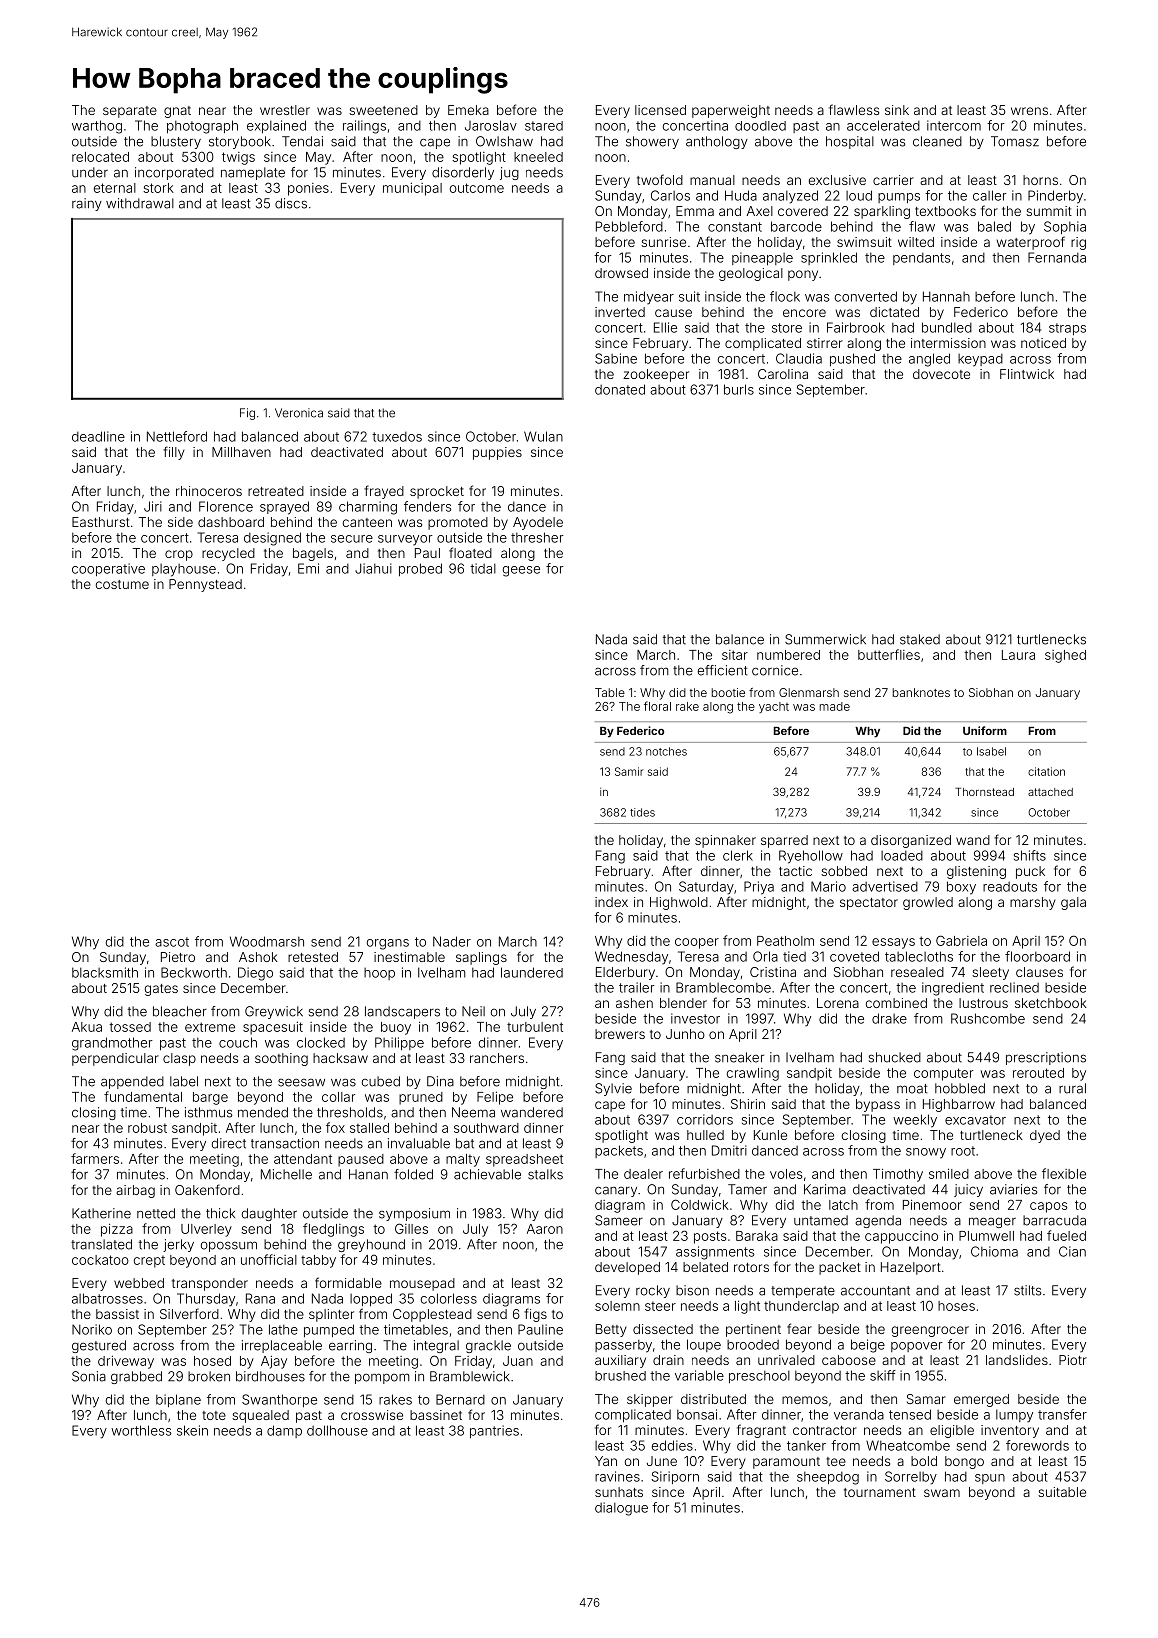 This page has width=1158, height=1638. I want to click on Emeka, so click(468, 110).
